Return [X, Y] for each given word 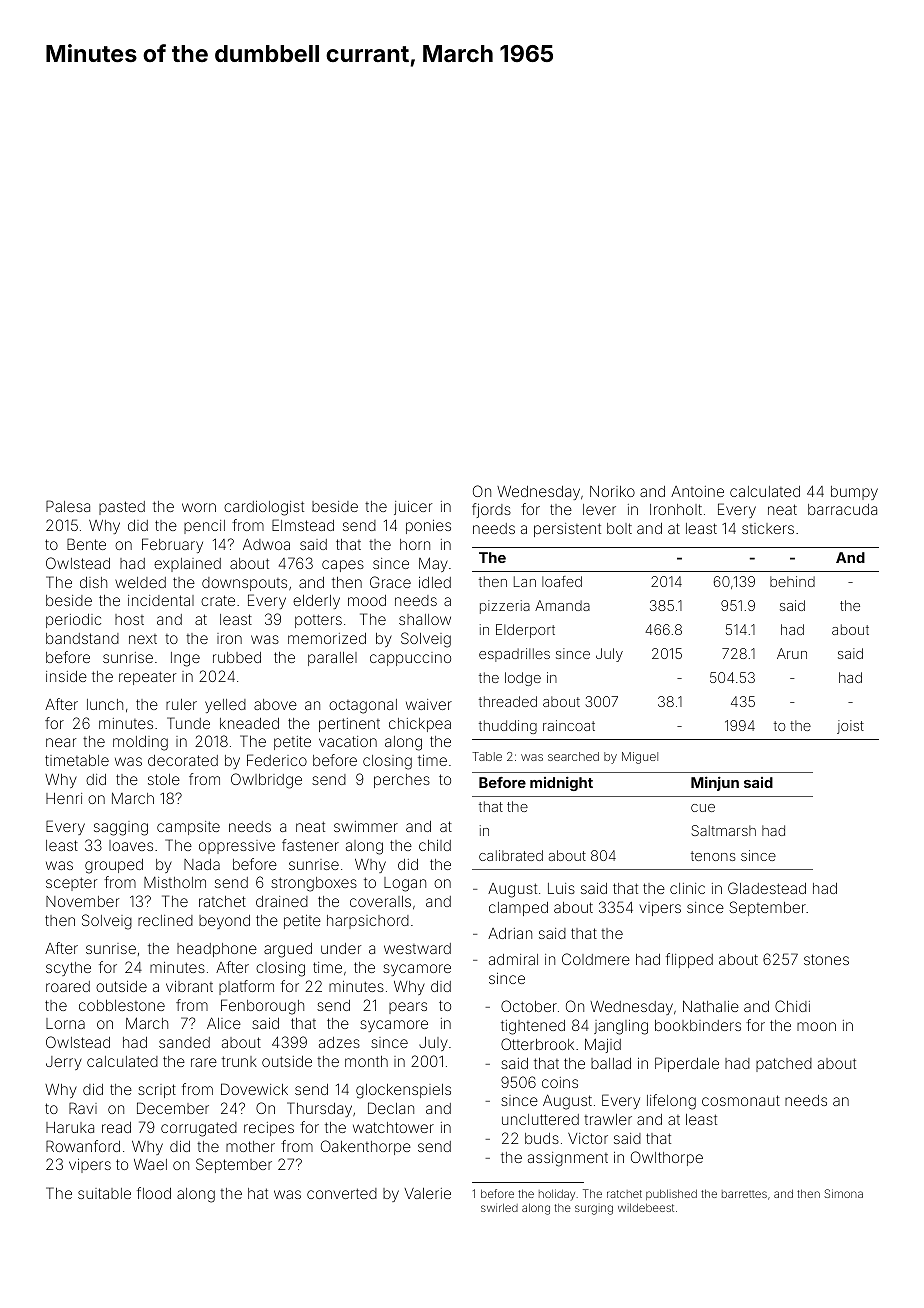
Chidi [792, 1006]
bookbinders [698, 1025]
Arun [792, 653]
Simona [843, 1193]
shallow [425, 619]
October [529, 1006]
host [129, 619]
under [341, 948]
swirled [499, 1207]
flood [154, 1193]
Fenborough [262, 1007]
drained [282, 901]
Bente [86, 544]
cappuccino [410, 659]
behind [792, 581]
